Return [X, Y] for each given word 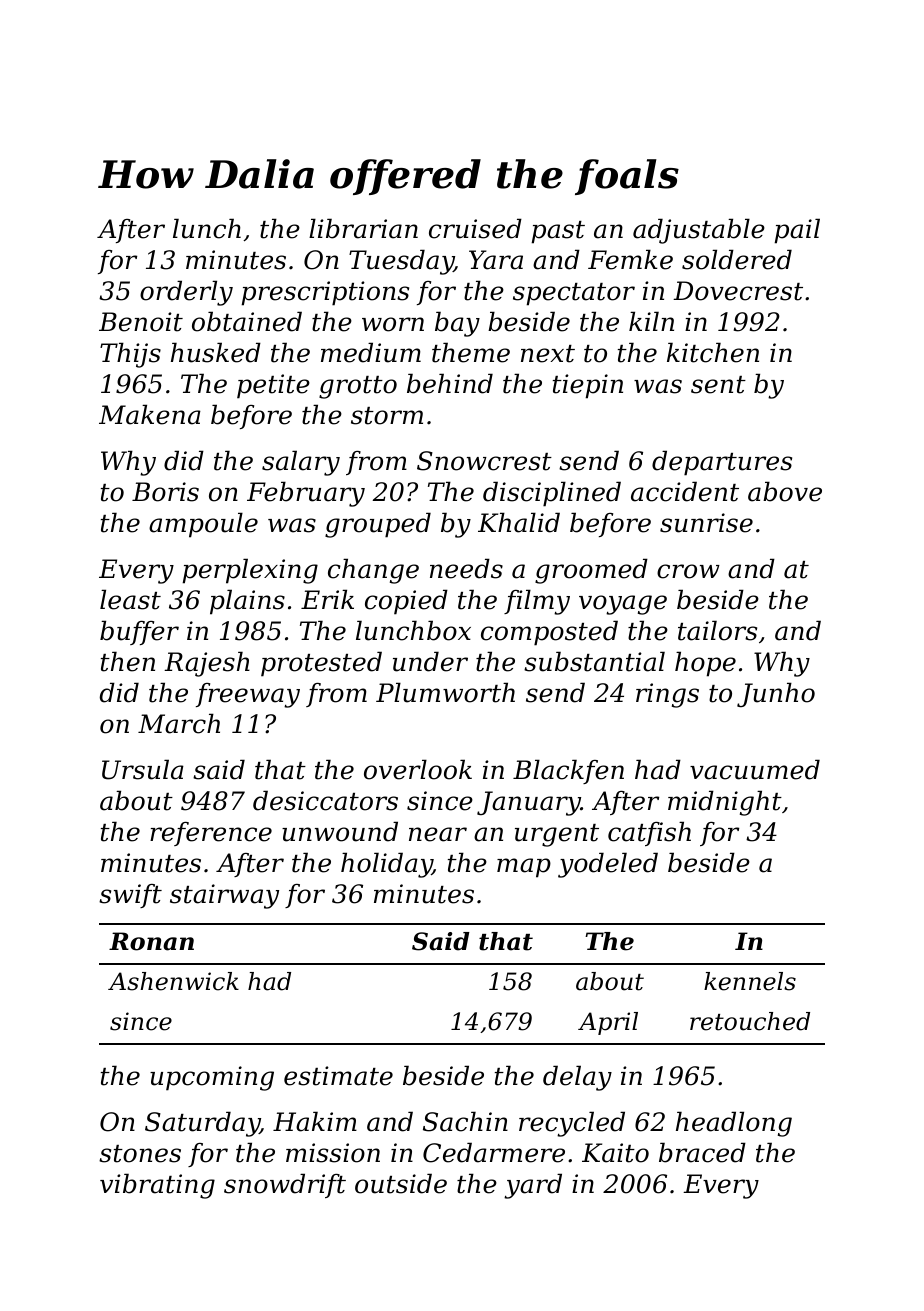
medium [371, 352]
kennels [750, 981]
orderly [186, 293]
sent [718, 385]
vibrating [157, 1186]
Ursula [143, 769]
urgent [557, 835]
